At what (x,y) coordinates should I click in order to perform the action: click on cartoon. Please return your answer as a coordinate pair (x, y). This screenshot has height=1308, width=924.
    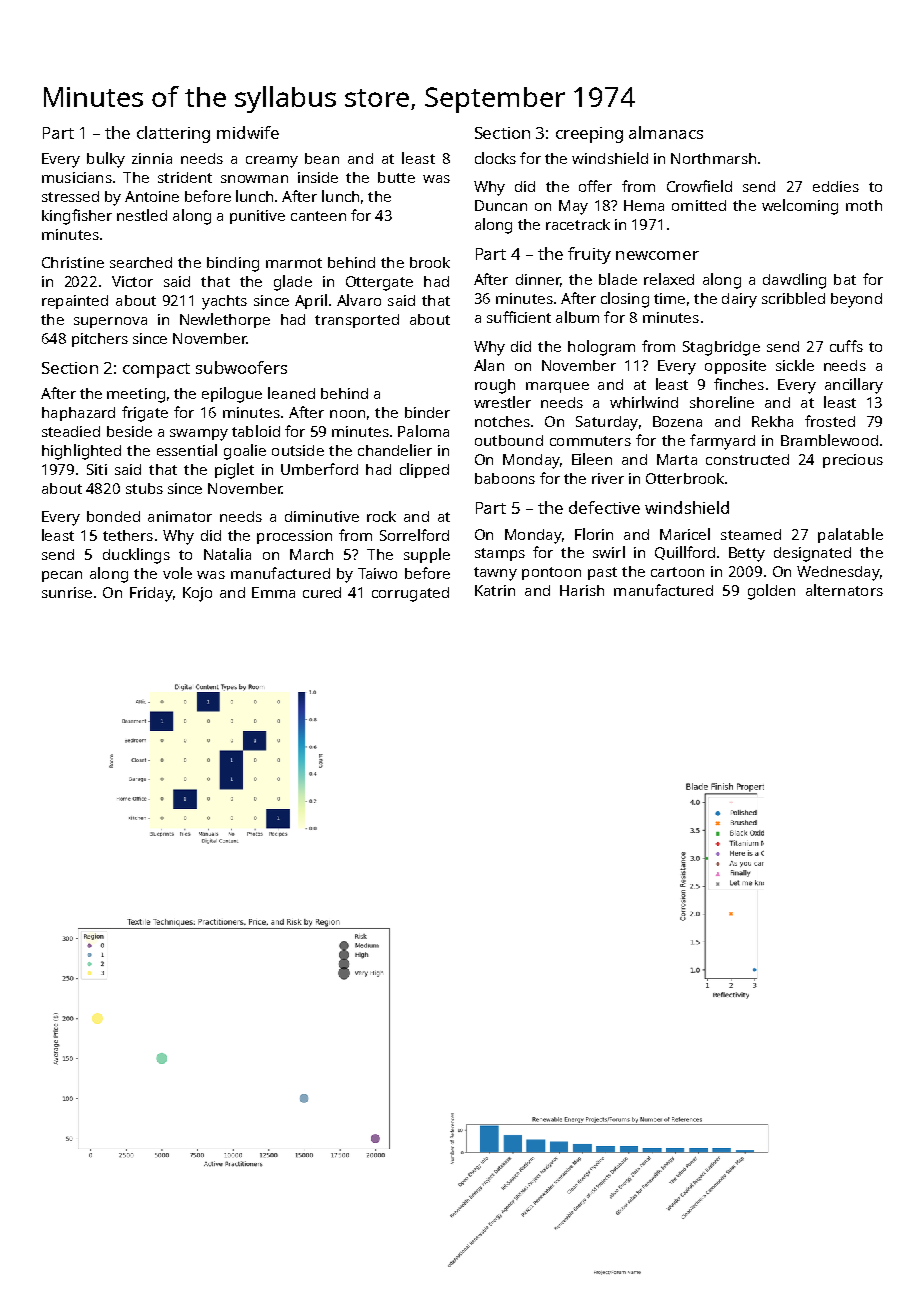
    Looking at the image, I should click on (677, 572).
